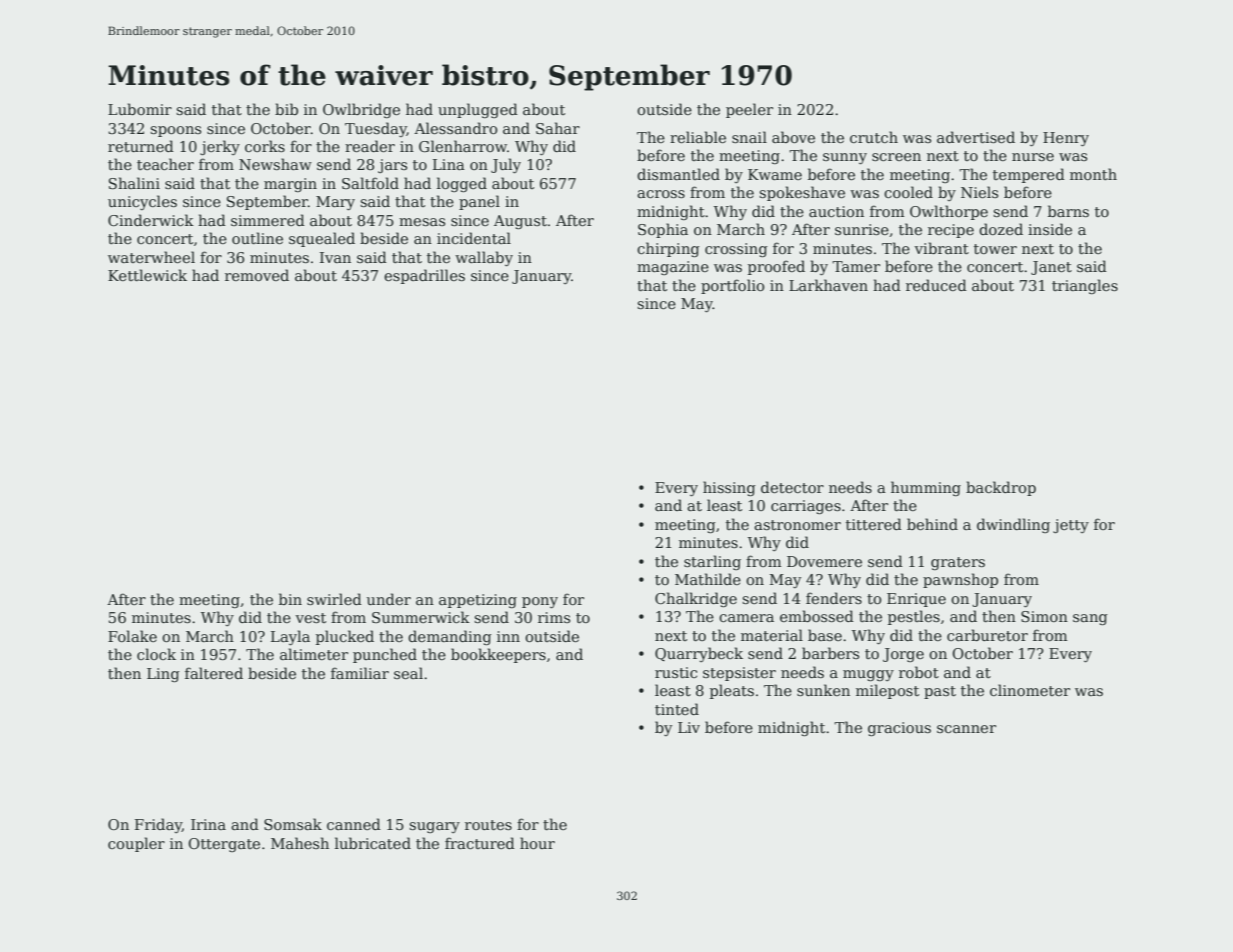  I want to click on Mahesh, so click(300, 843).
